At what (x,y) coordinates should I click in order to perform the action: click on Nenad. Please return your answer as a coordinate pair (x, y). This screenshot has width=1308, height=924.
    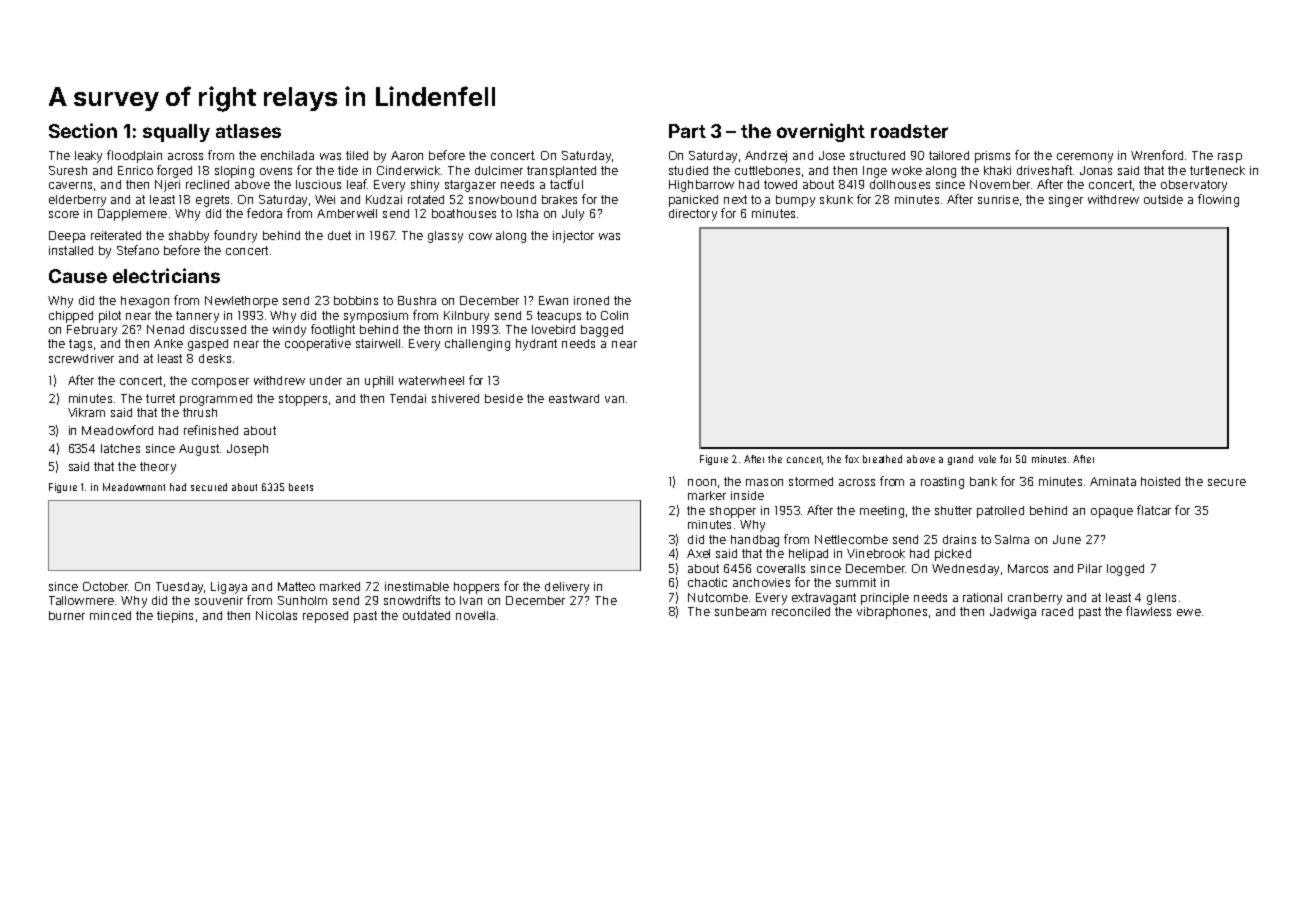
    Looking at the image, I should click on (165, 329).
